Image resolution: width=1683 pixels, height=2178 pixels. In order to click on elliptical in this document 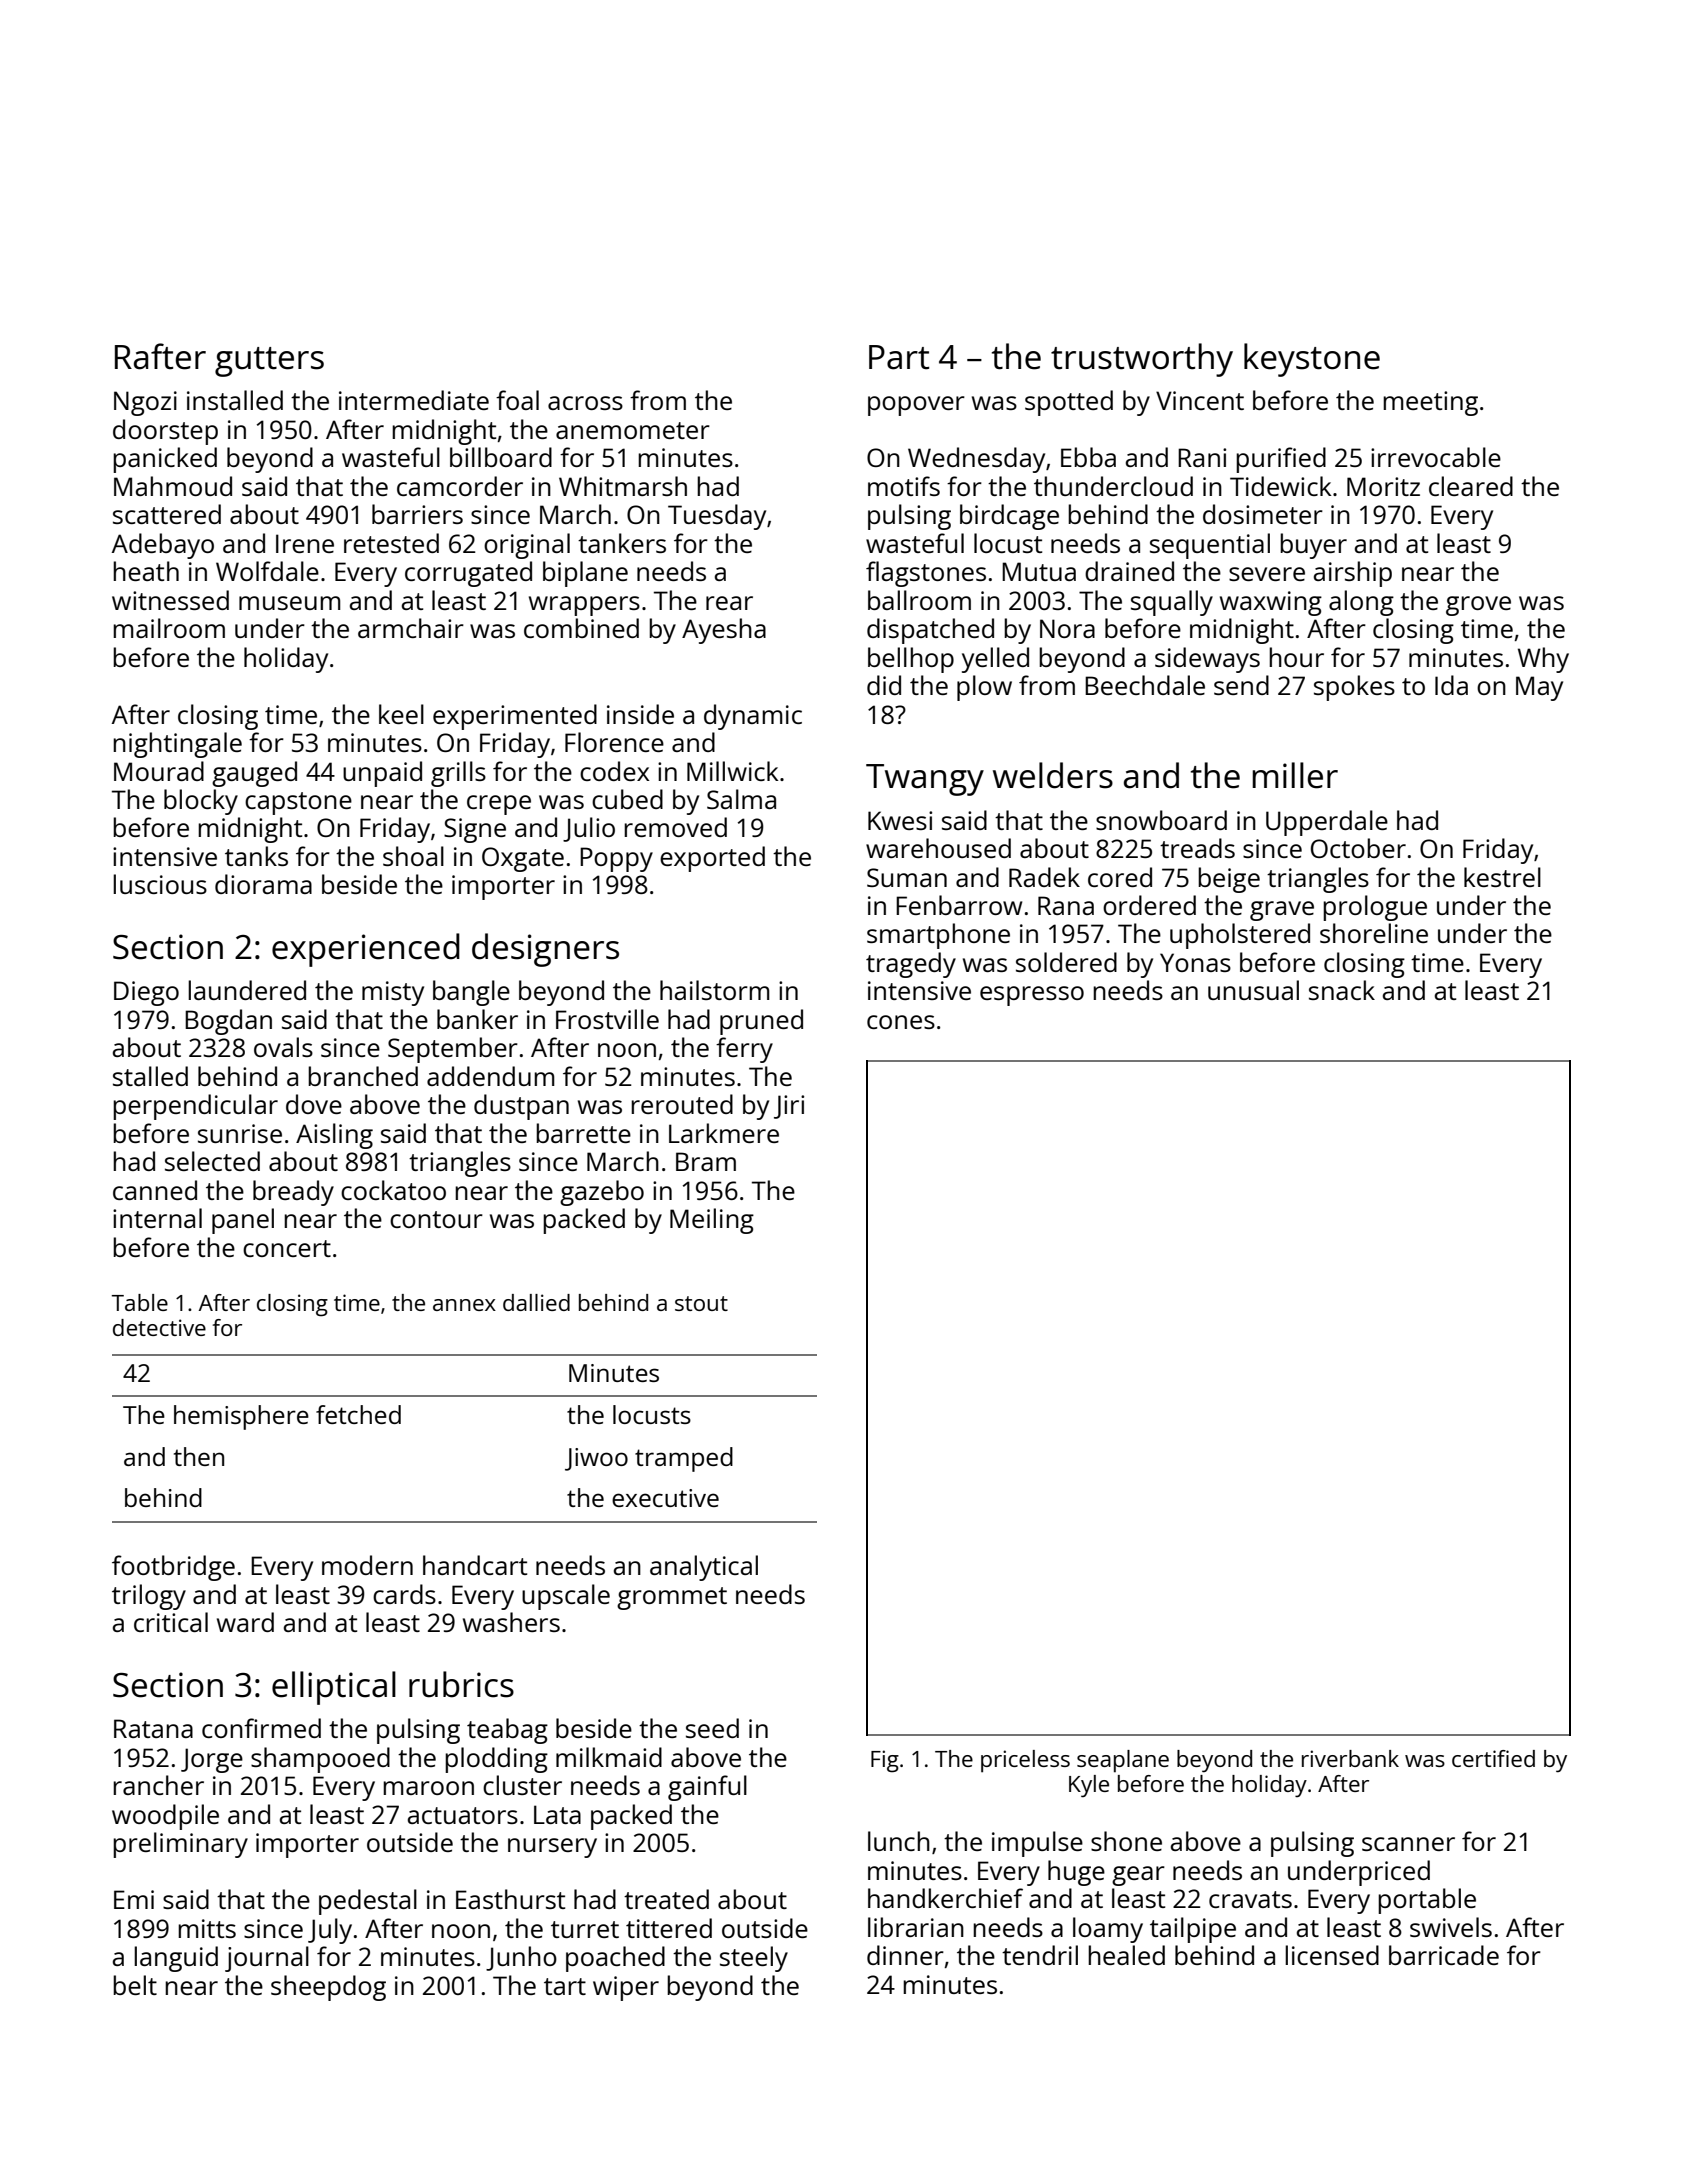, I will do `click(334, 1688)`.
